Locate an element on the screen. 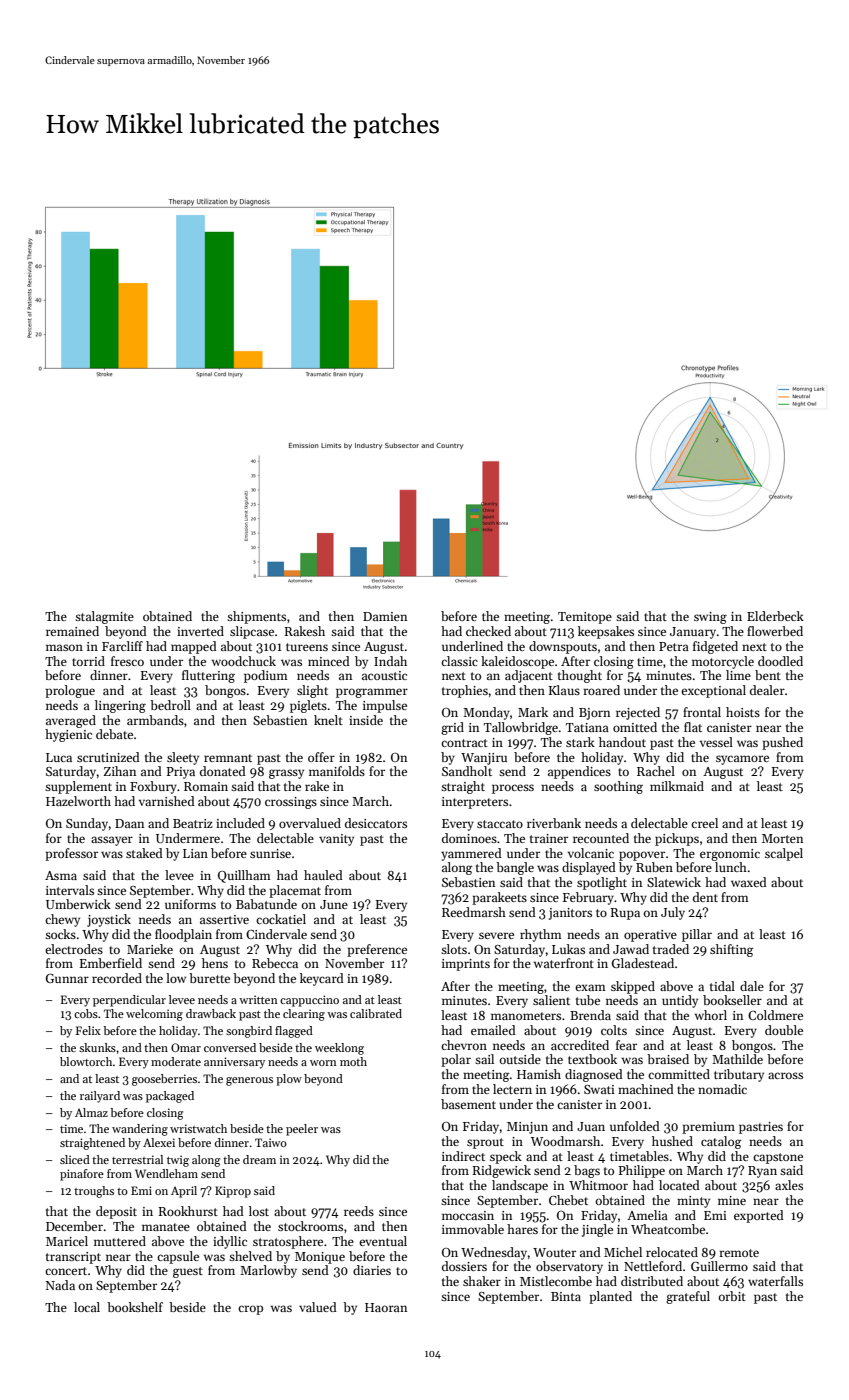 Image resolution: width=849 pixels, height=1400 pixels. Haoran is located at coordinates (386, 1307).
